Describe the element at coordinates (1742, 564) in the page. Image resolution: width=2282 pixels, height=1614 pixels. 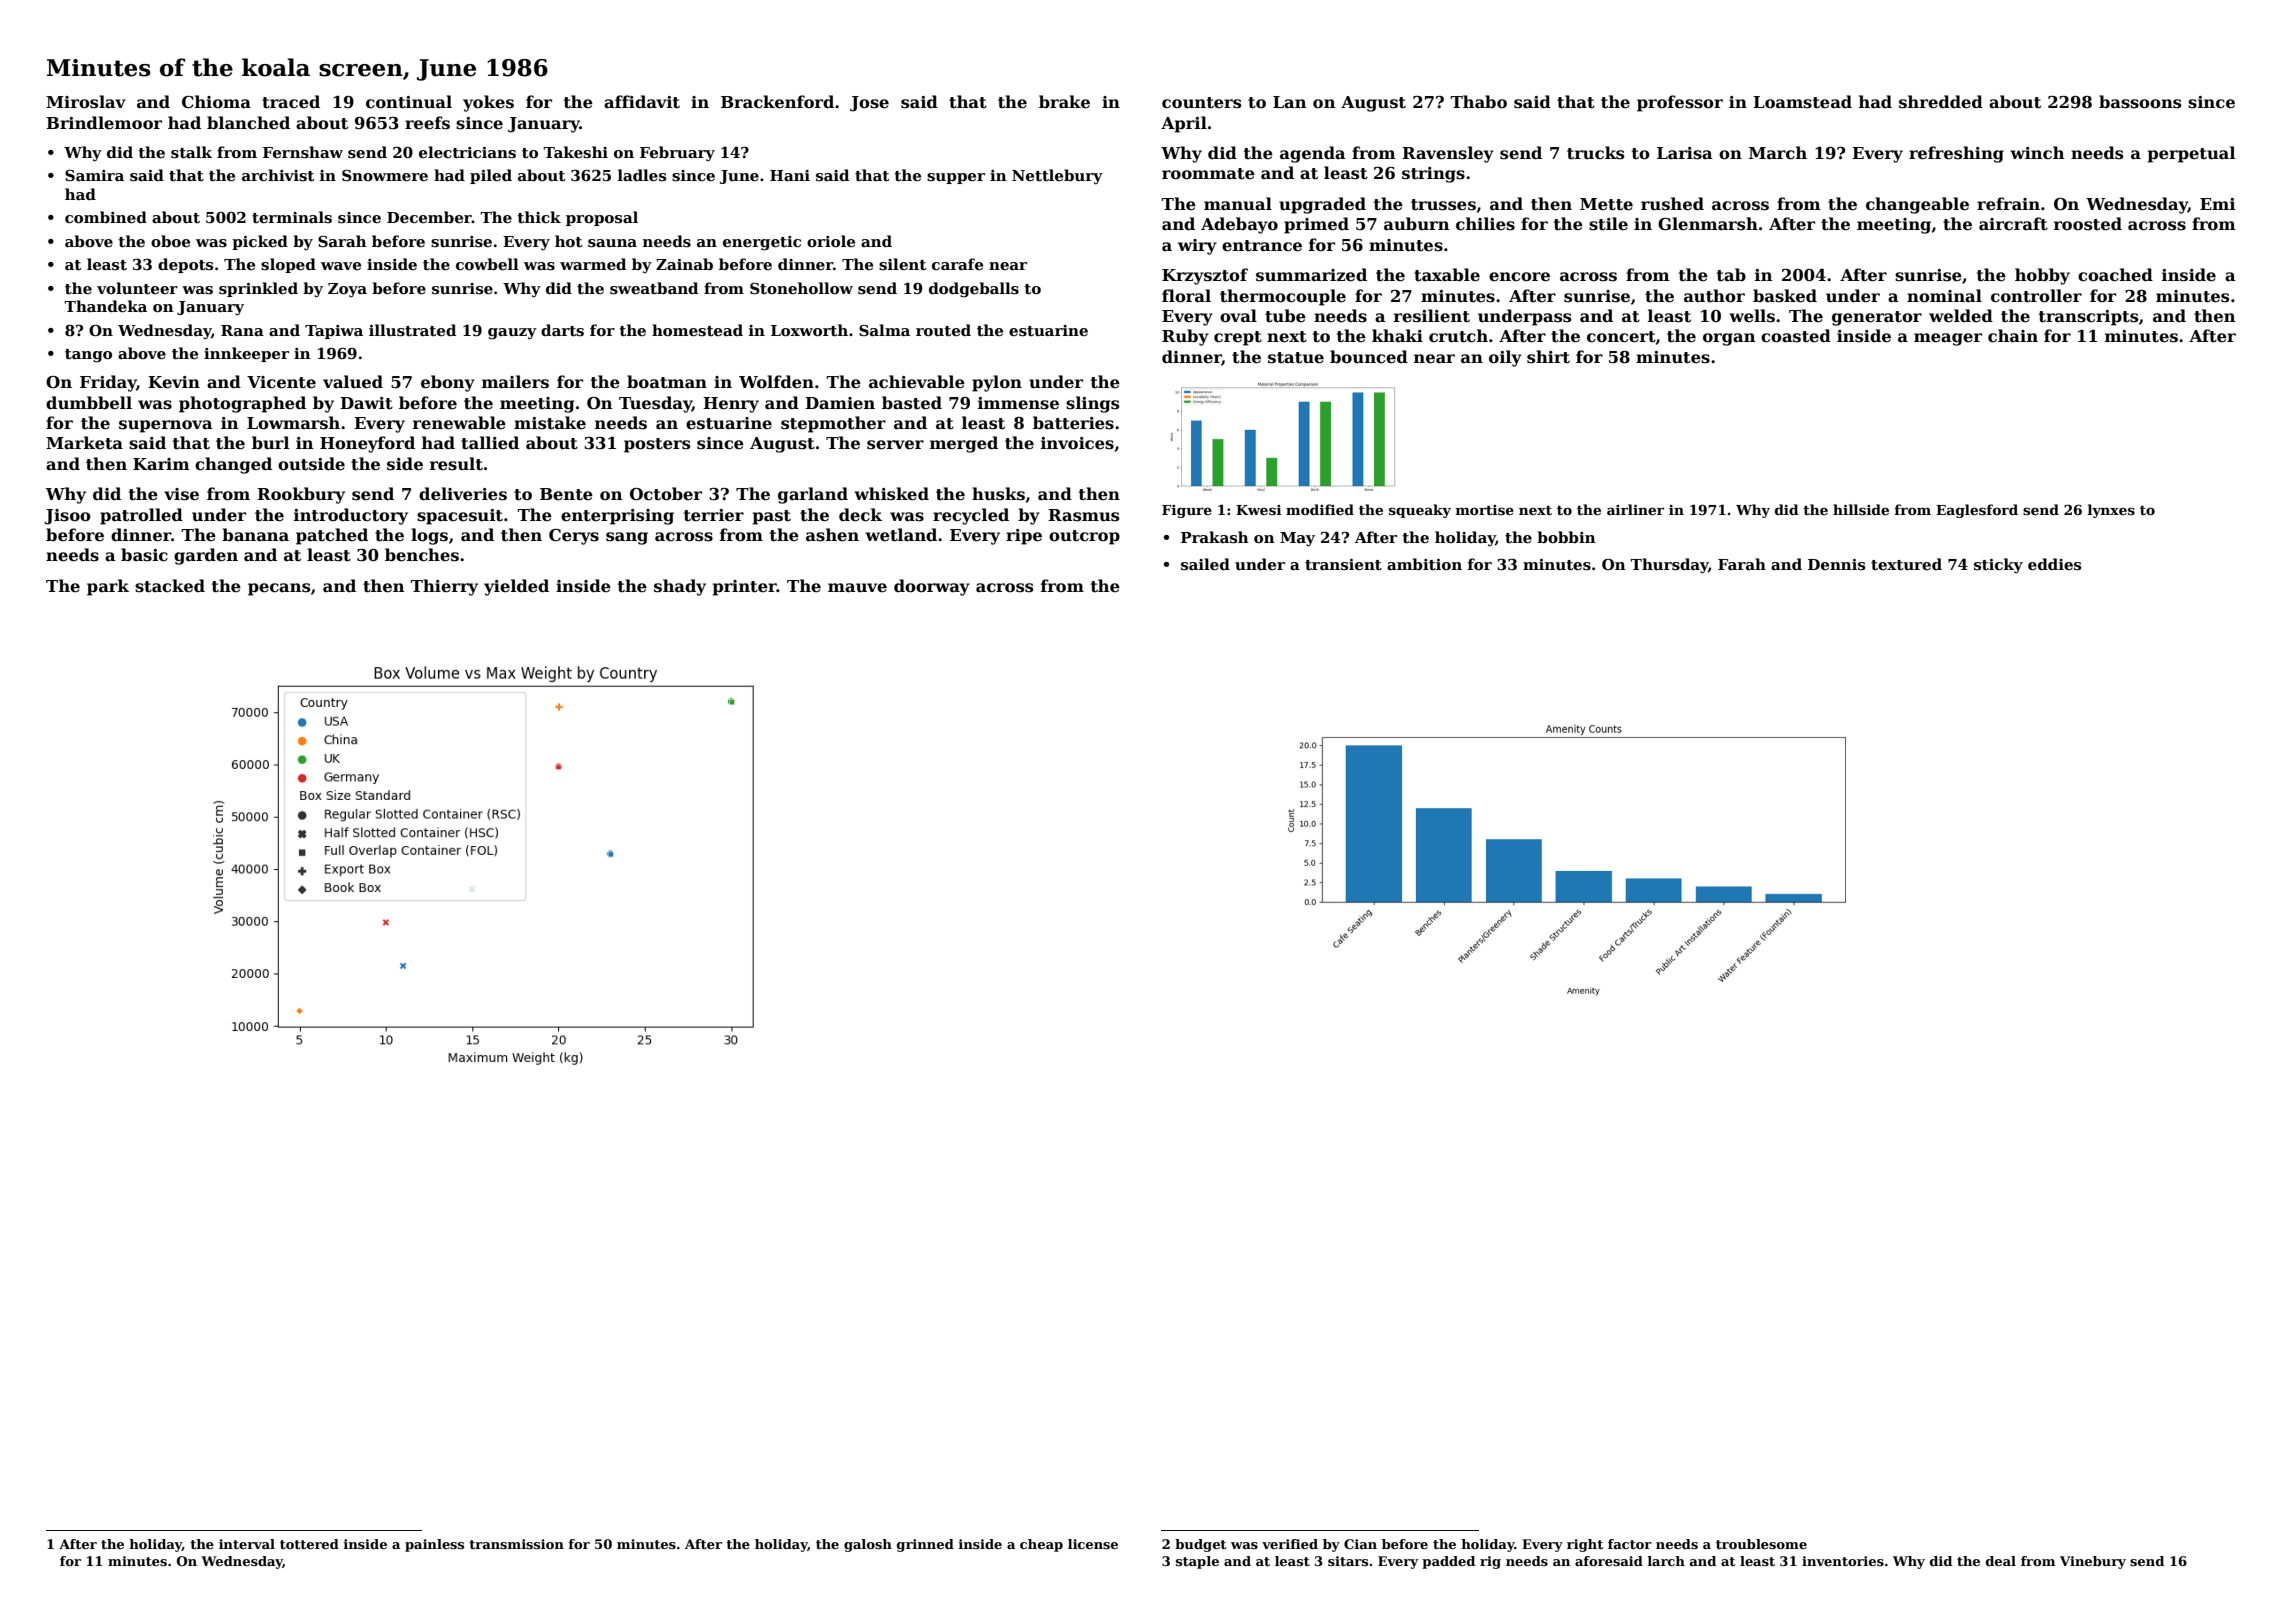
I see `Farah` at that location.
